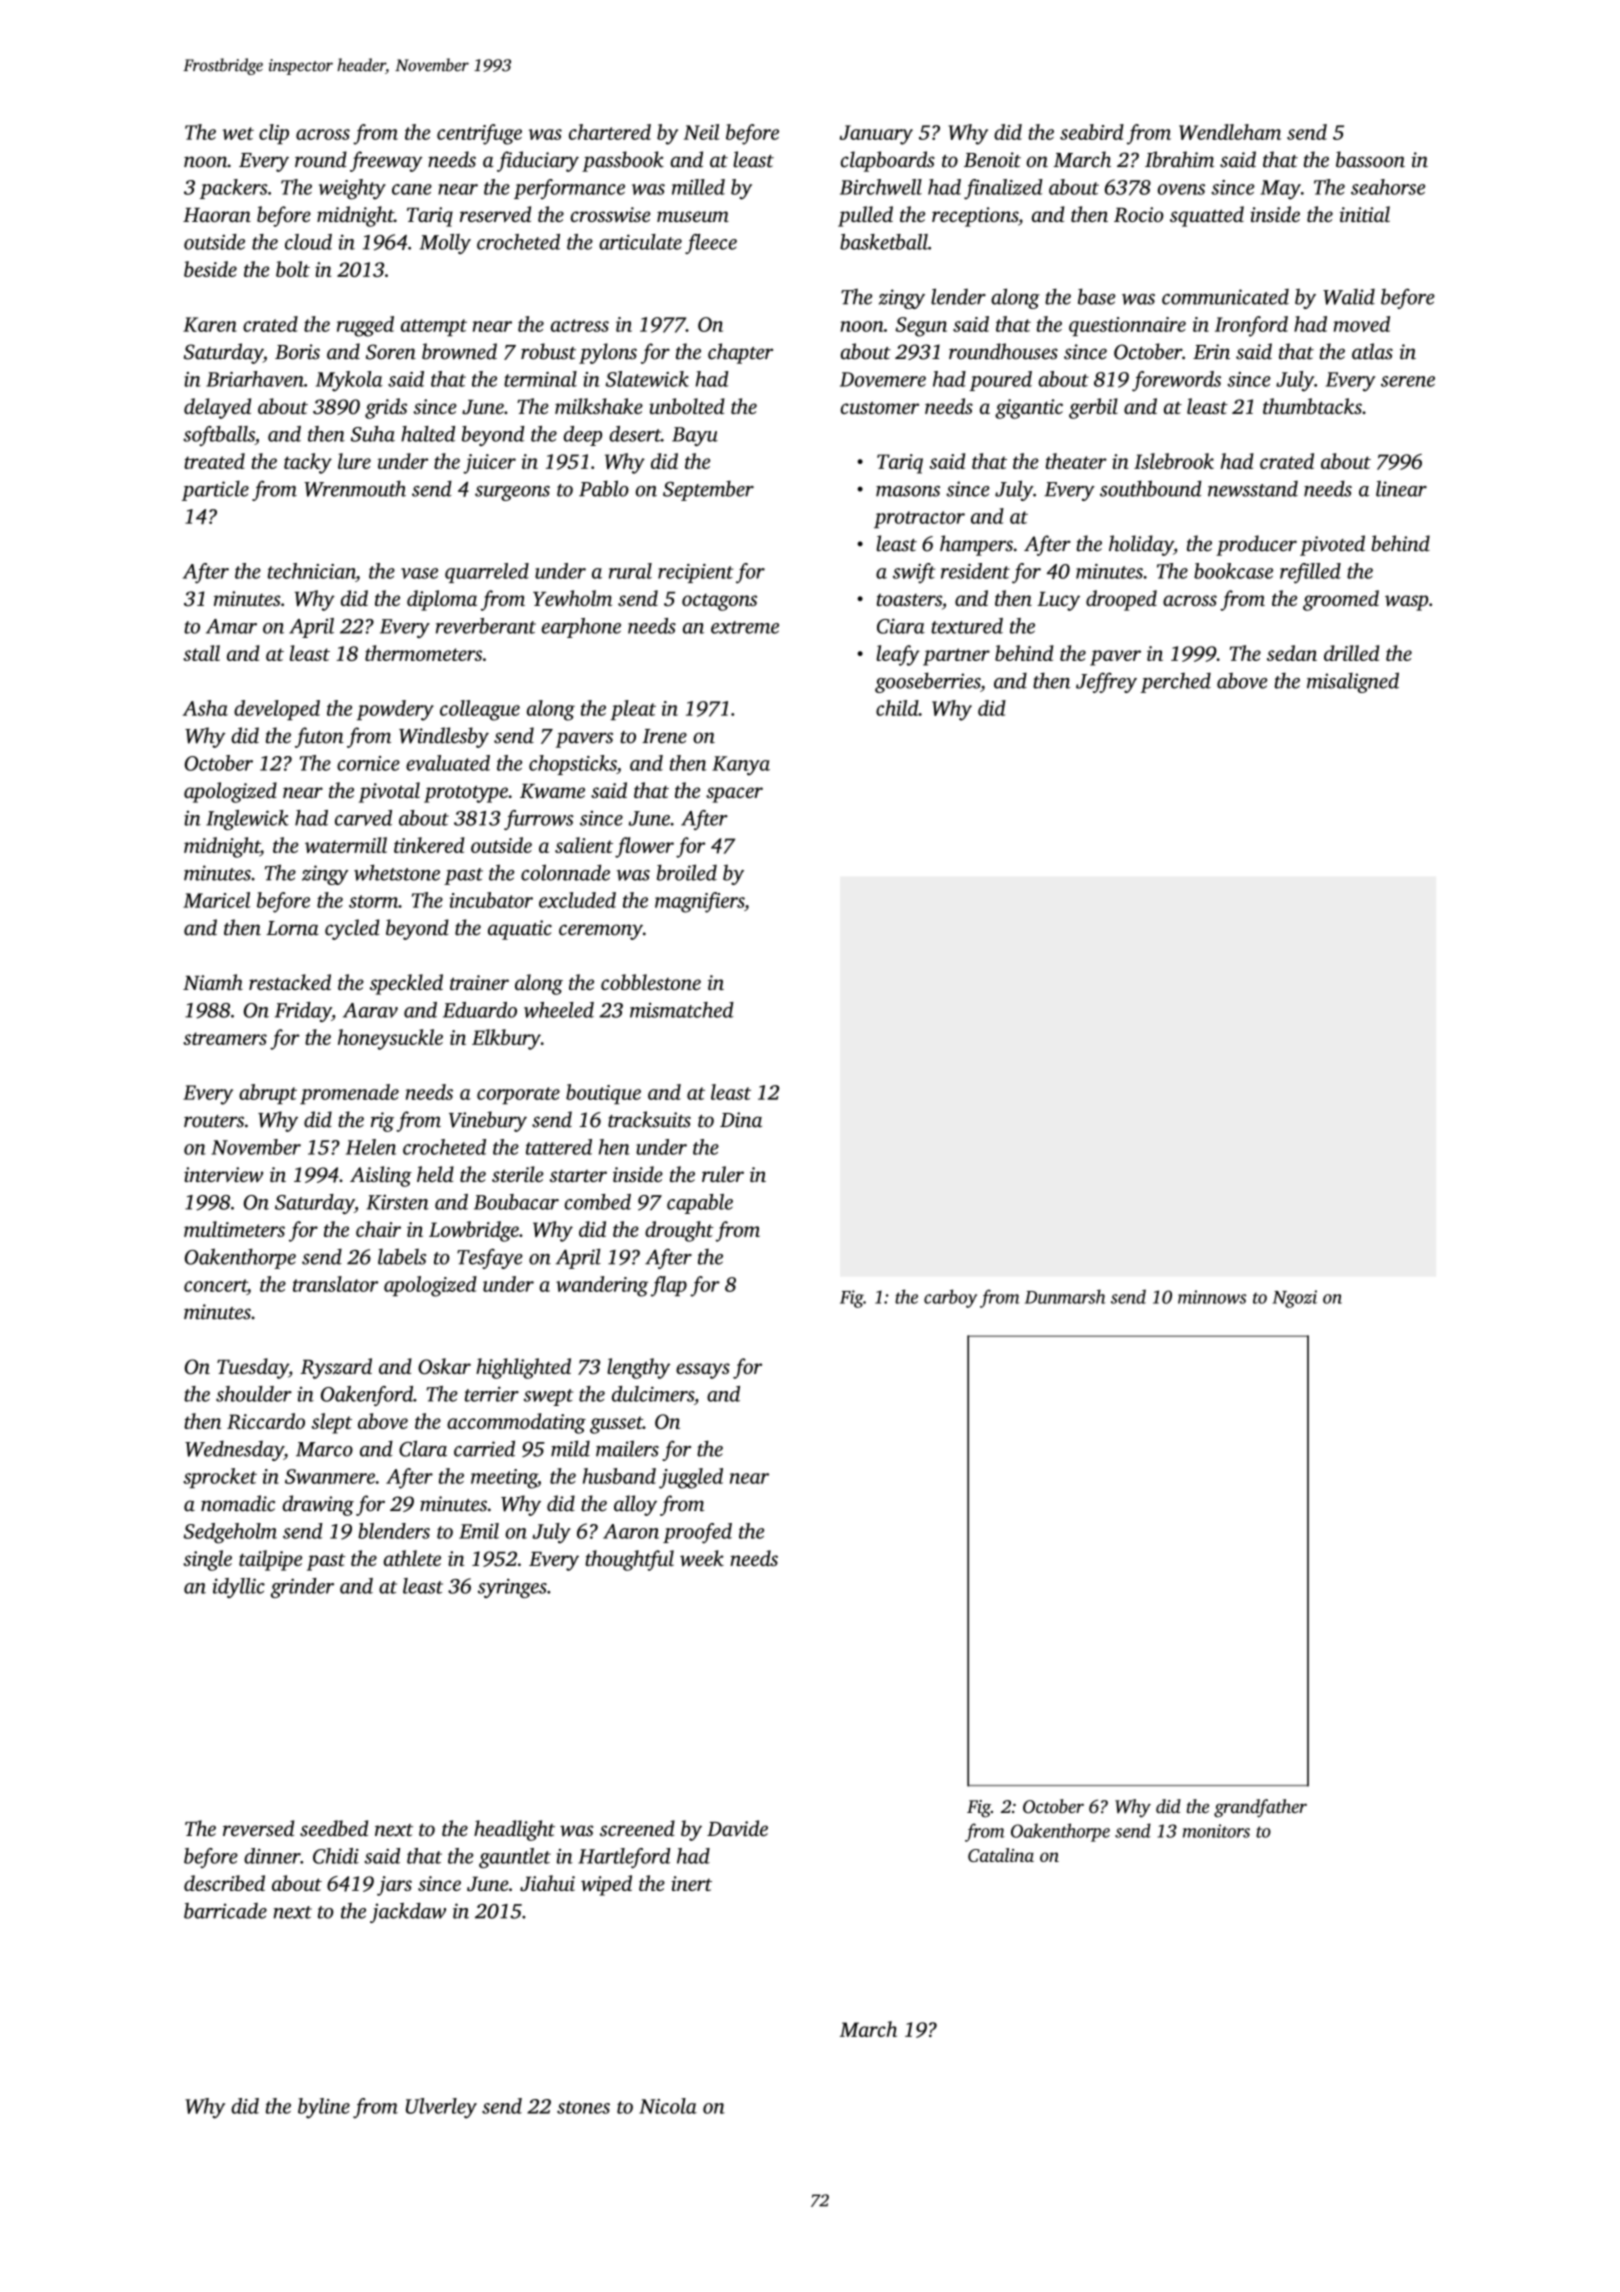 The height and width of the screenshot is (2292, 1620). What do you see at coordinates (312, 571) in the screenshot?
I see `technician` at bounding box center [312, 571].
